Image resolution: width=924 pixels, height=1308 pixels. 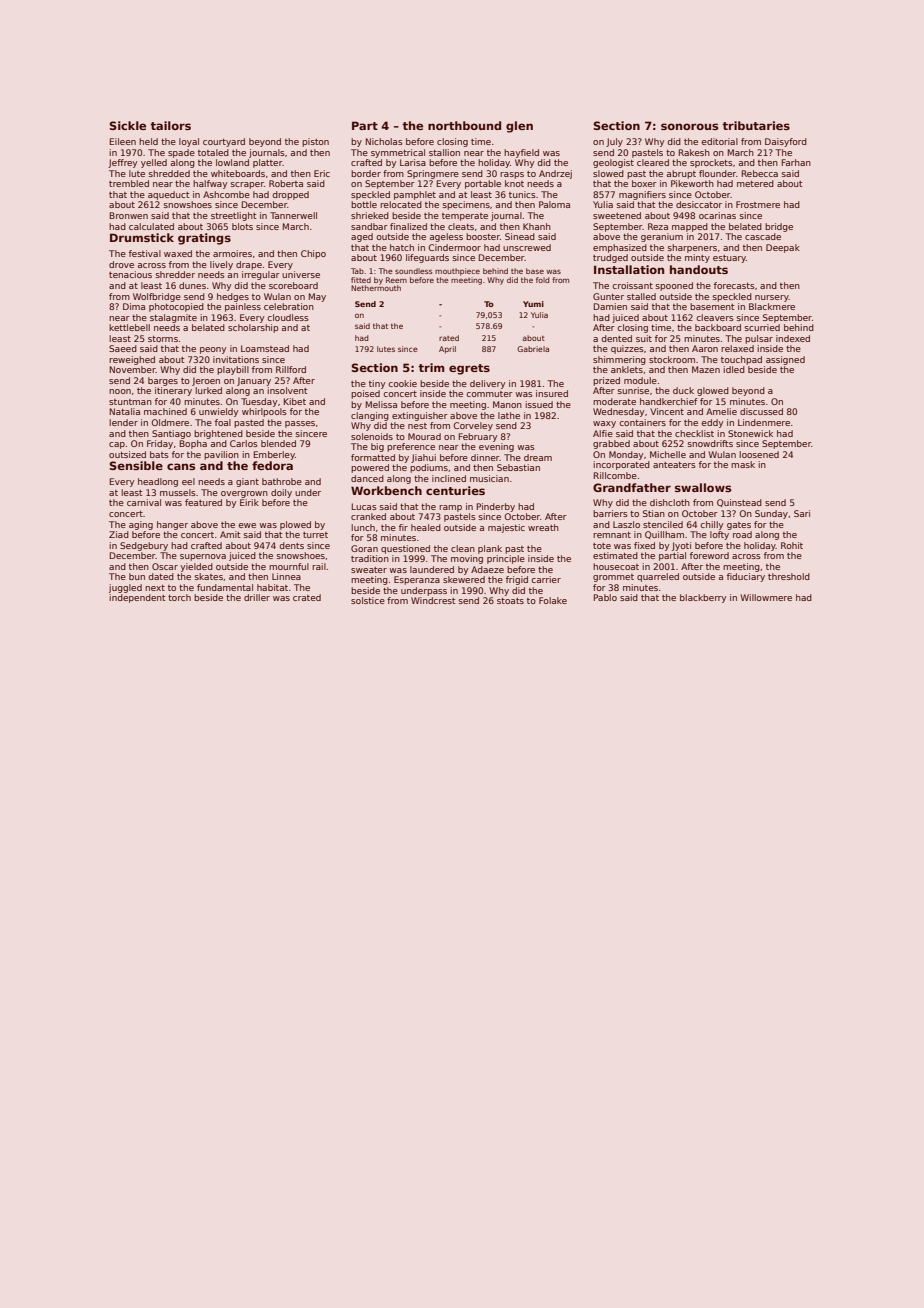 What do you see at coordinates (179, 597) in the screenshot?
I see `torch` at bounding box center [179, 597].
